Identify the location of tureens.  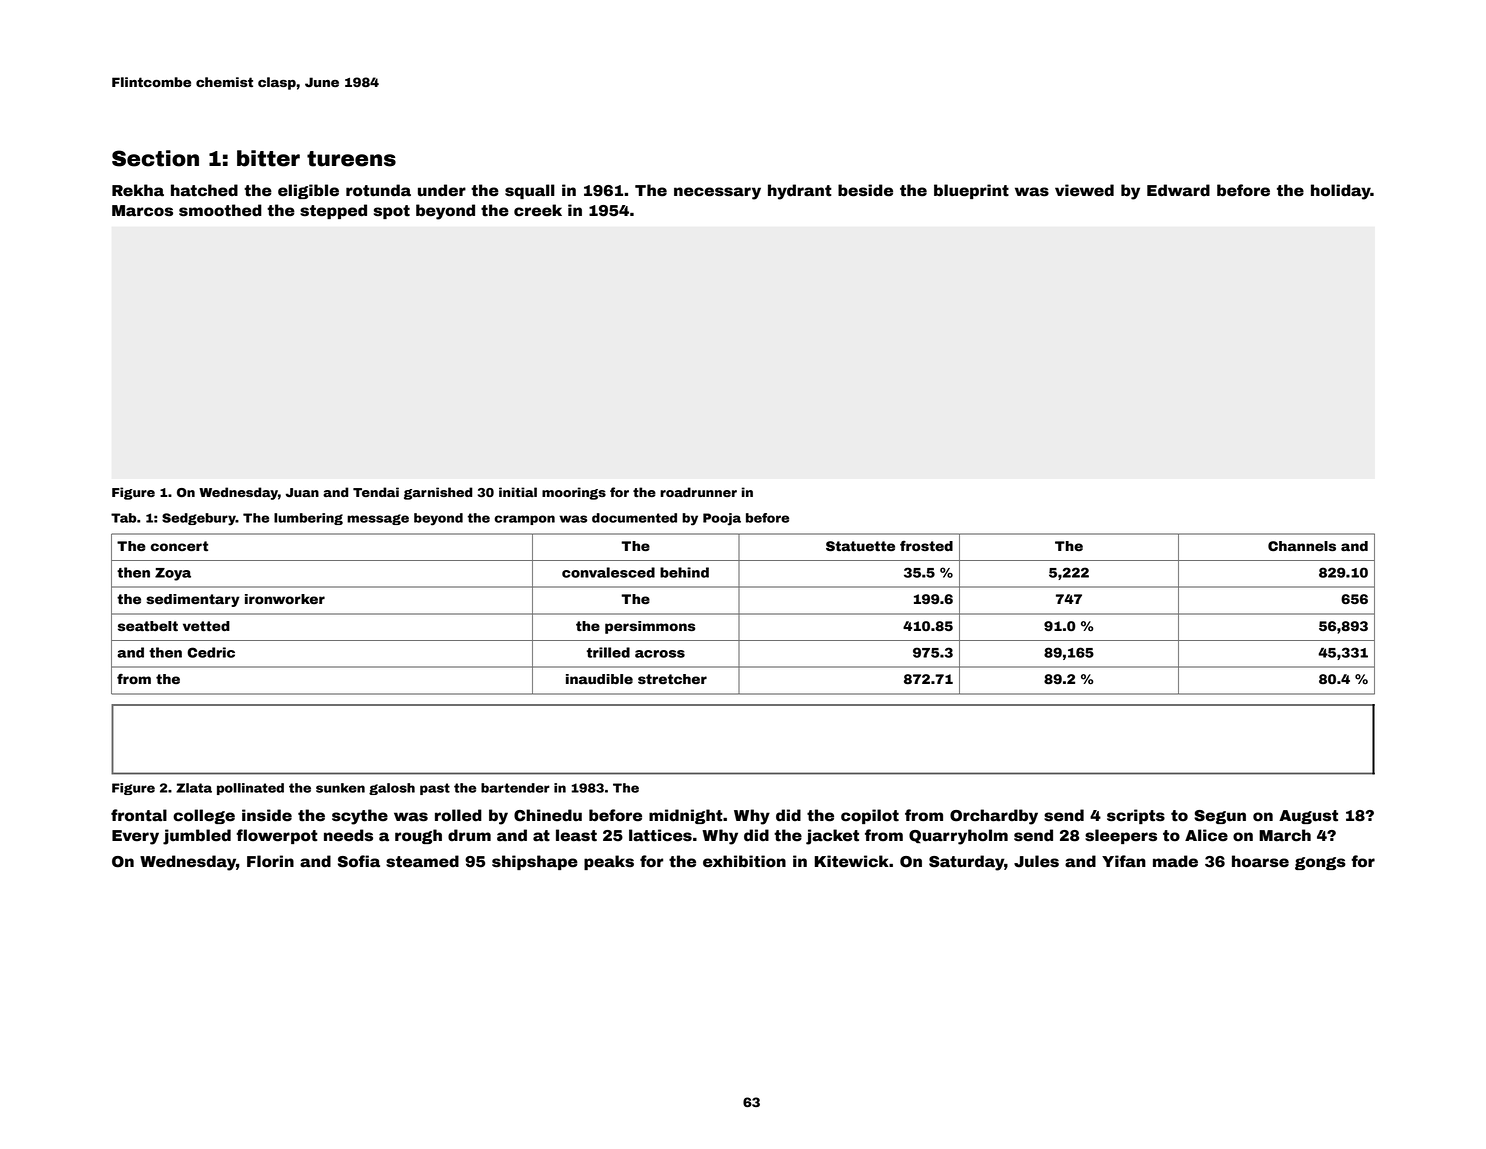
(351, 159).
